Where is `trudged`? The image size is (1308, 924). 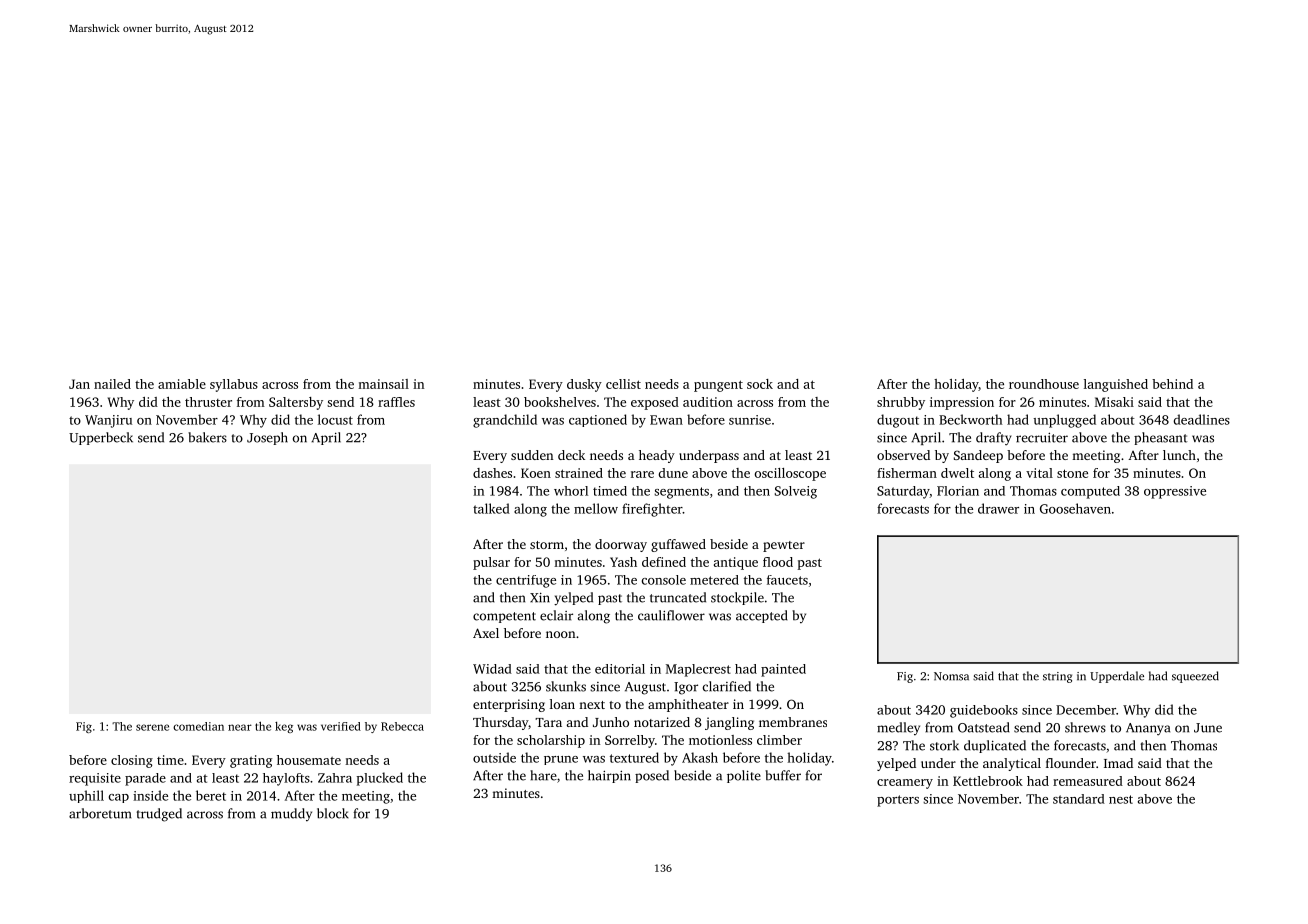 trudged is located at coordinates (159, 815).
